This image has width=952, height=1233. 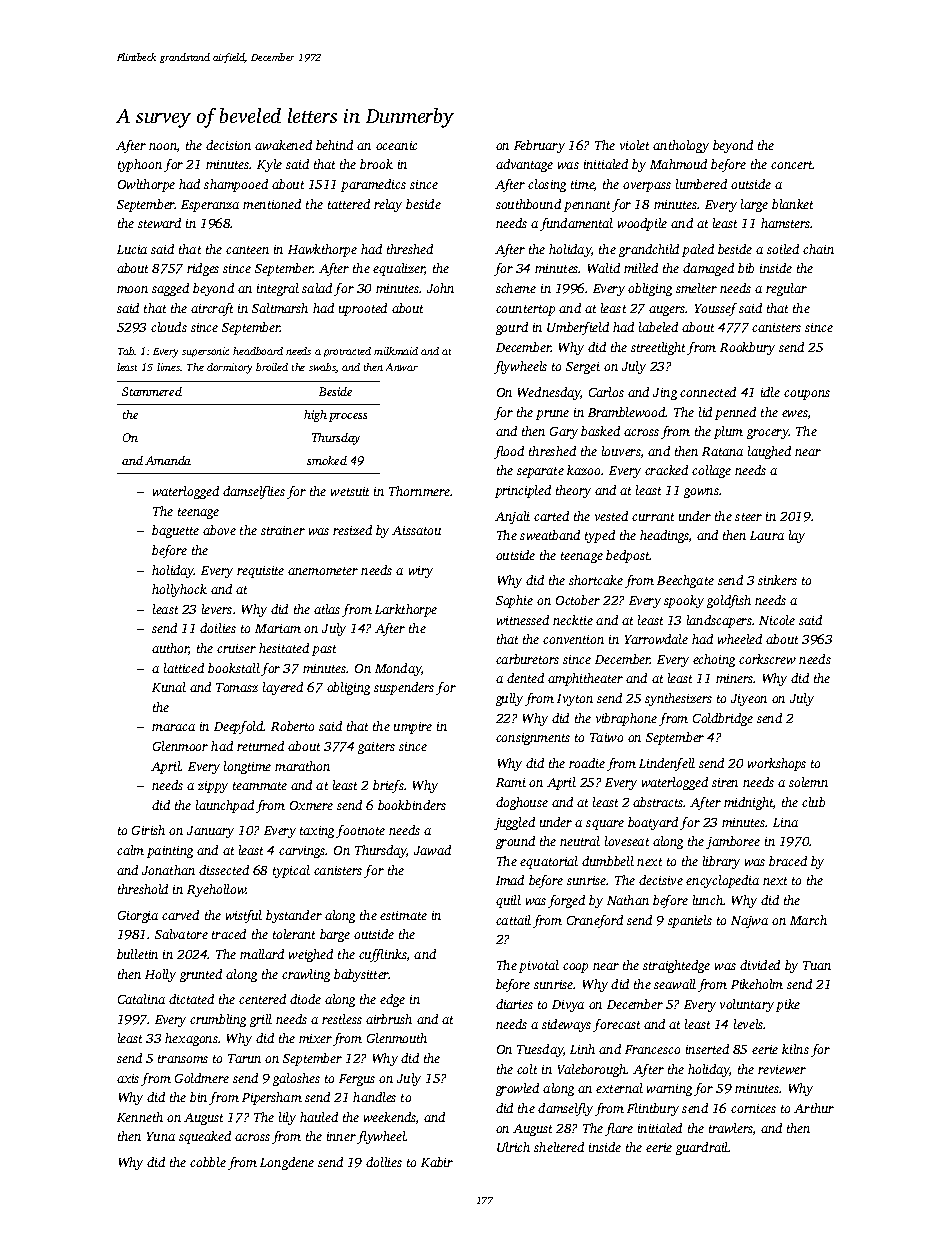 I want to click on coupons, so click(x=807, y=395).
